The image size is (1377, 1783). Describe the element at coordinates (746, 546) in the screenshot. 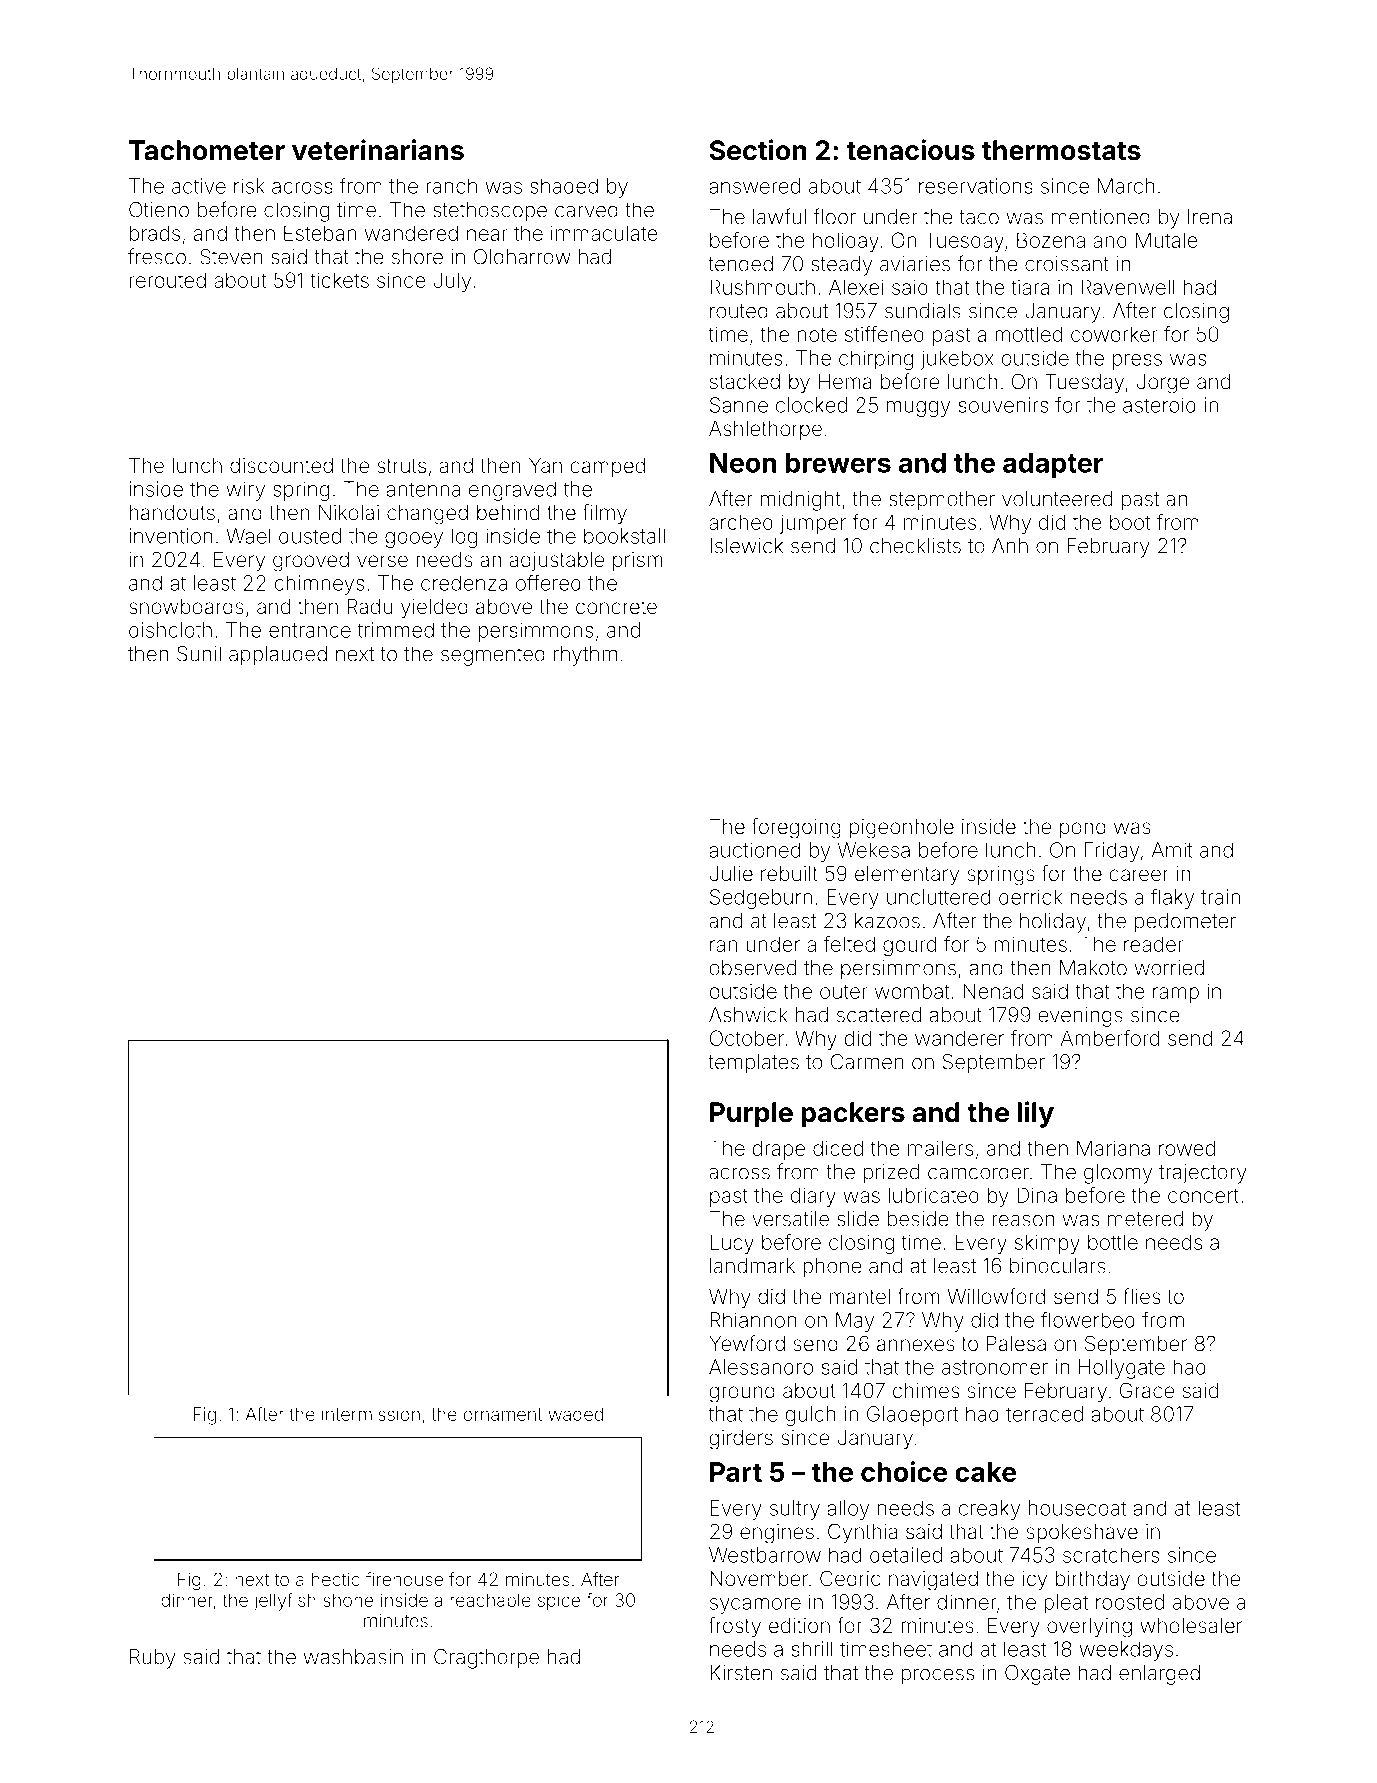

I see `Islewick` at that location.
